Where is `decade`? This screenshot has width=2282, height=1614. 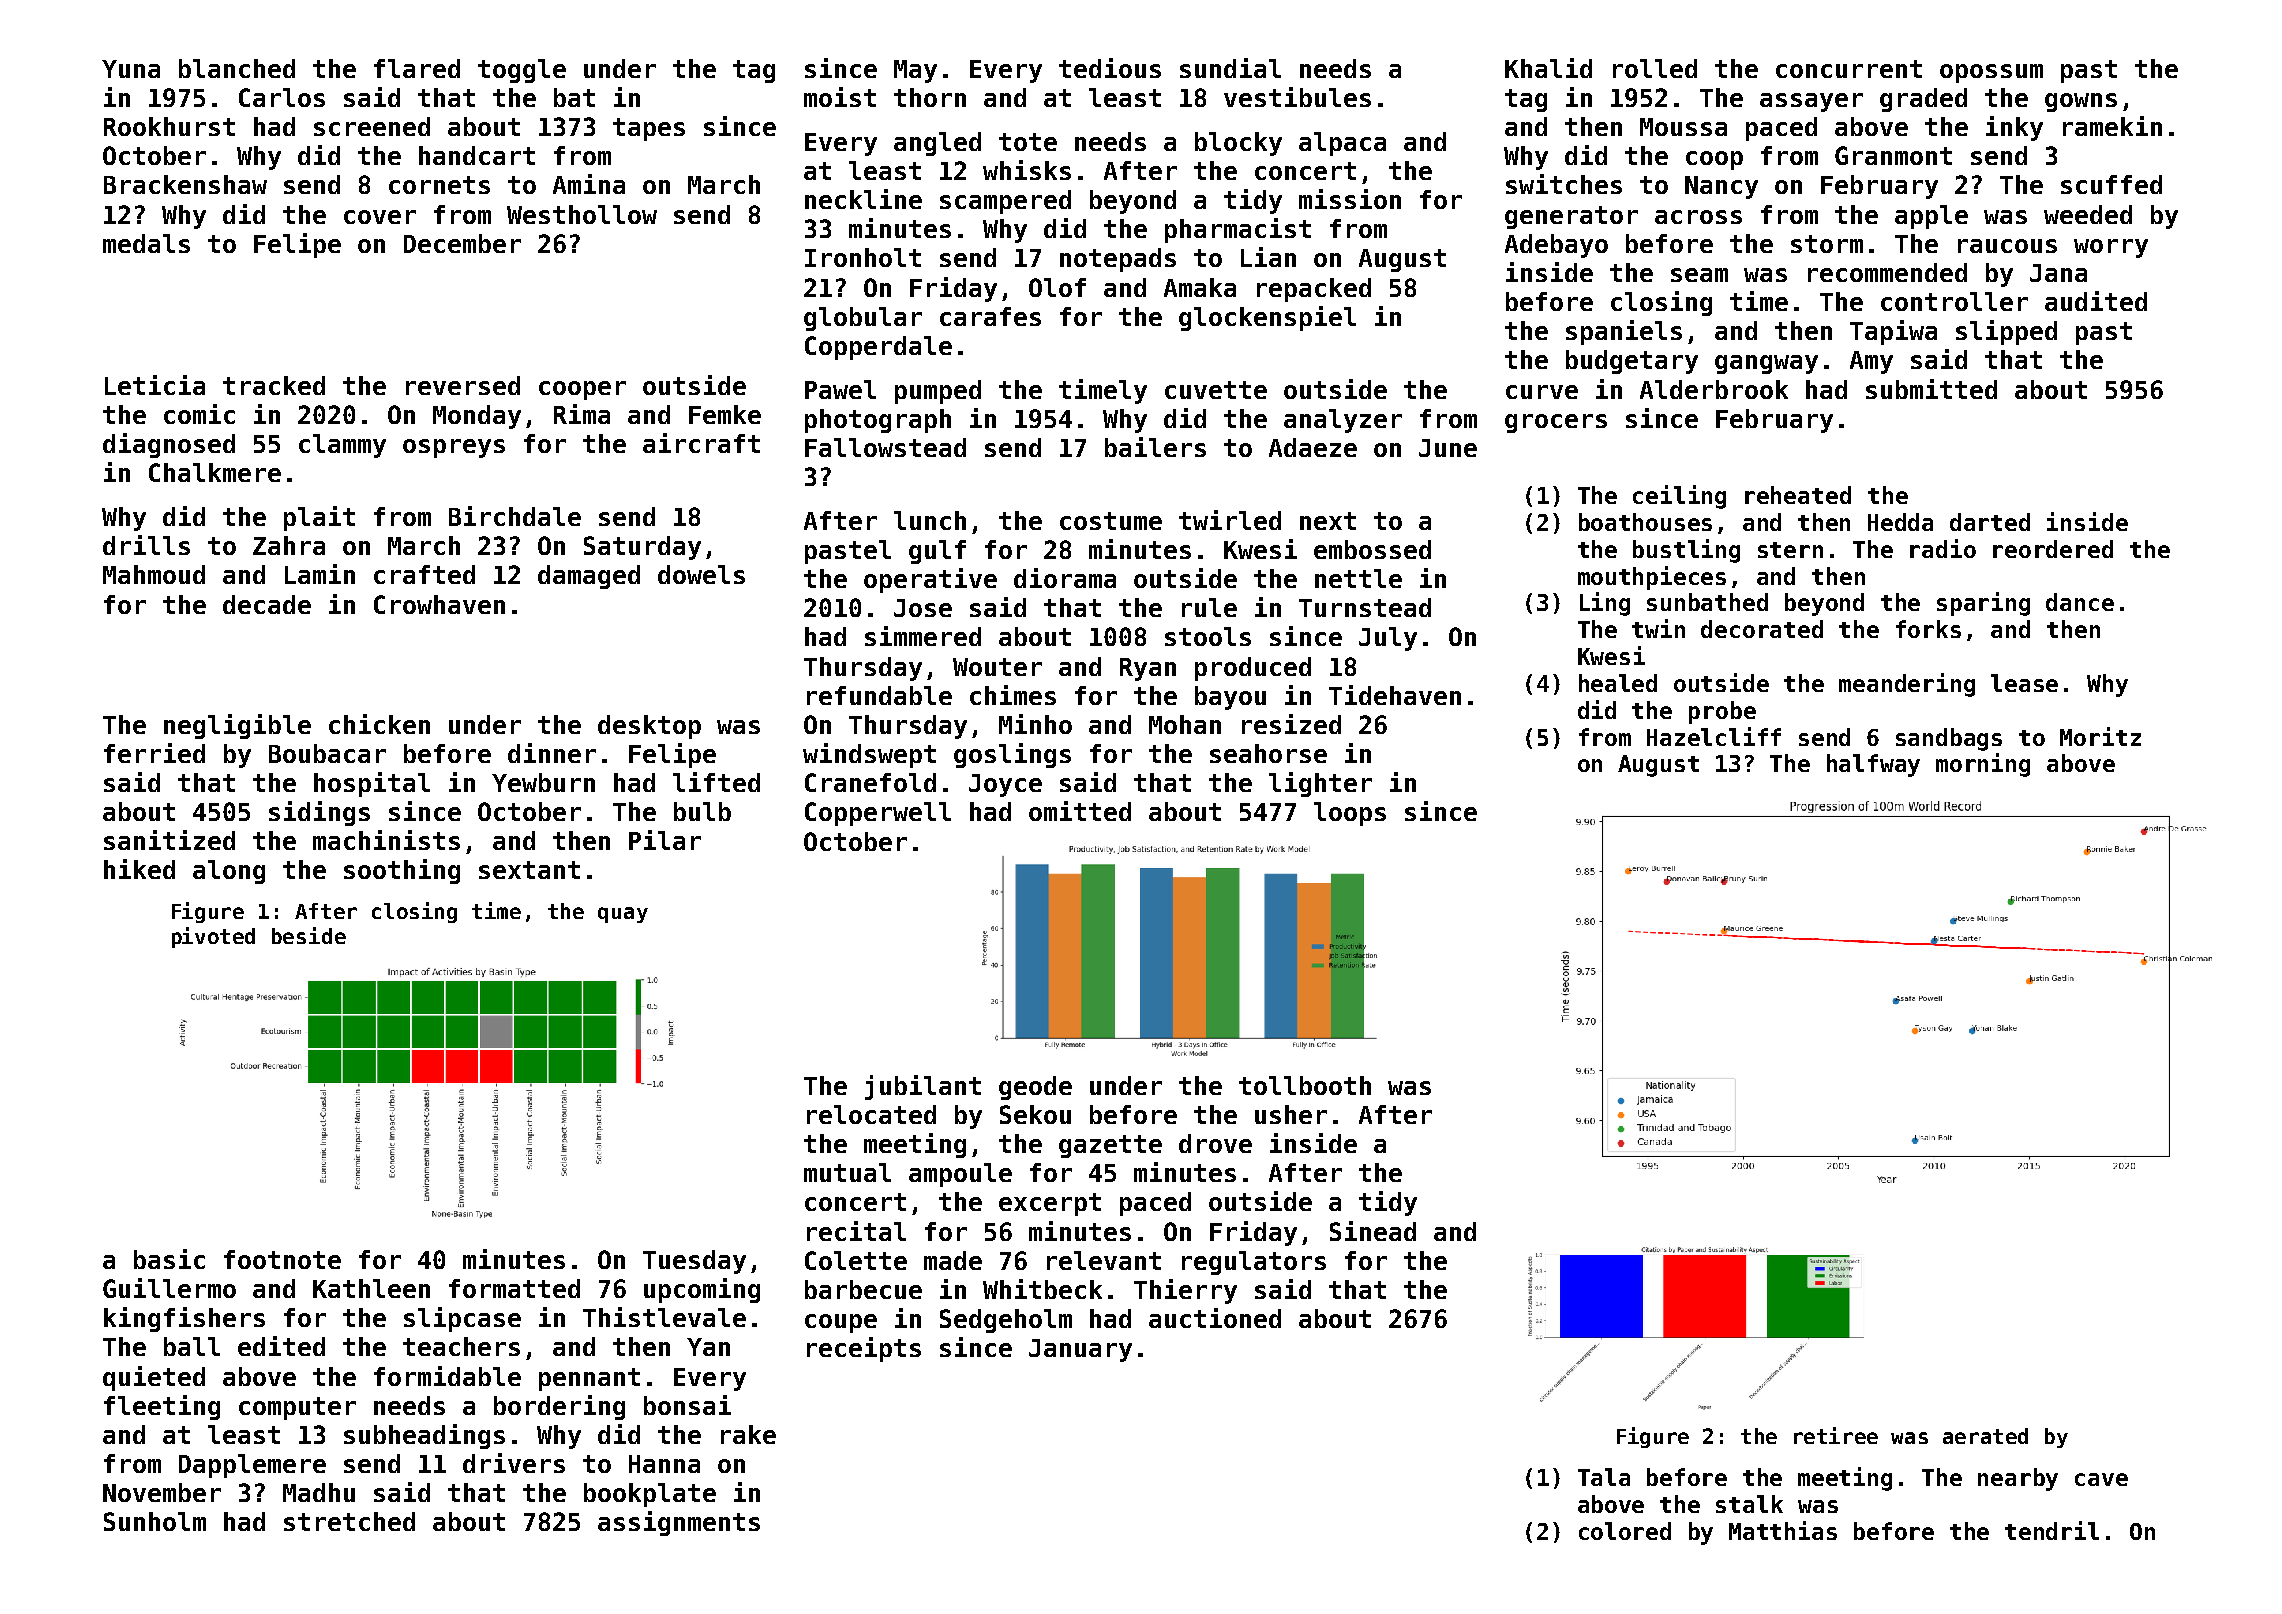 decade is located at coordinates (267, 604).
